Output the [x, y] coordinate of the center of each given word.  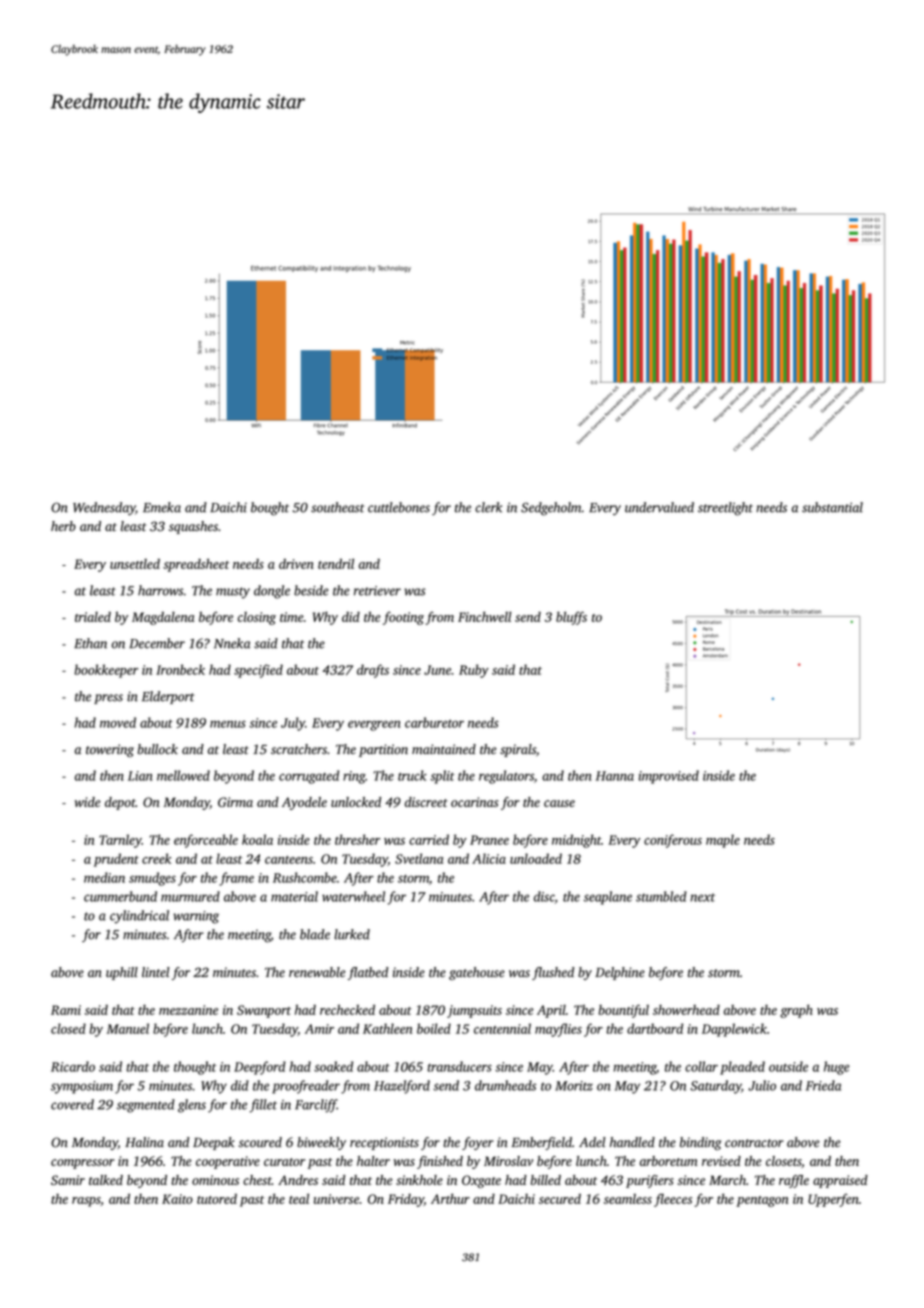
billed [545, 1180]
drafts [373, 671]
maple [723, 841]
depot [120, 803]
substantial [832, 507]
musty [233, 593]
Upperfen [833, 1200]
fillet [263, 1106]
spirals [518, 750]
